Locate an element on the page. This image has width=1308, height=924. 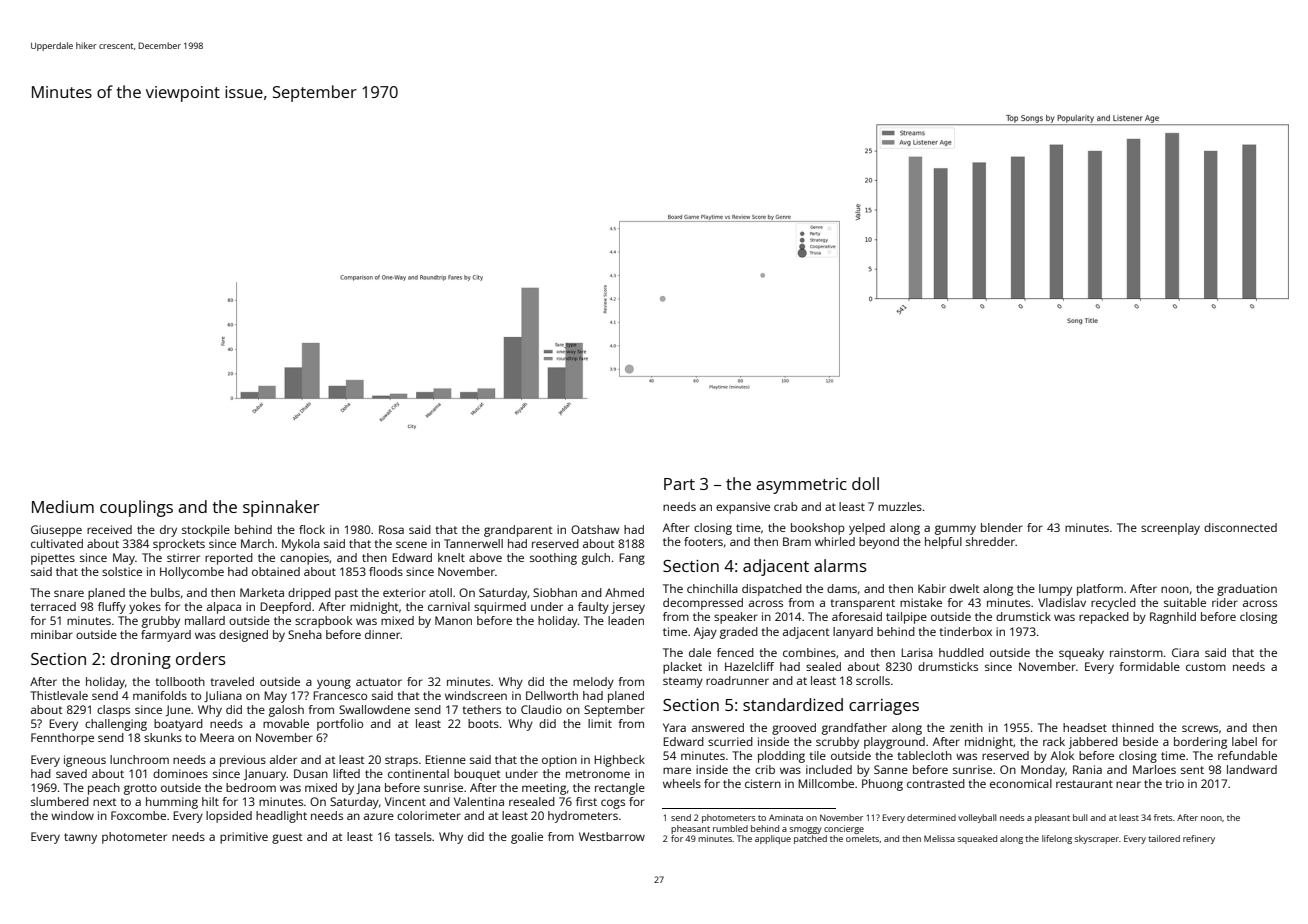
past is located at coordinates (346, 594).
